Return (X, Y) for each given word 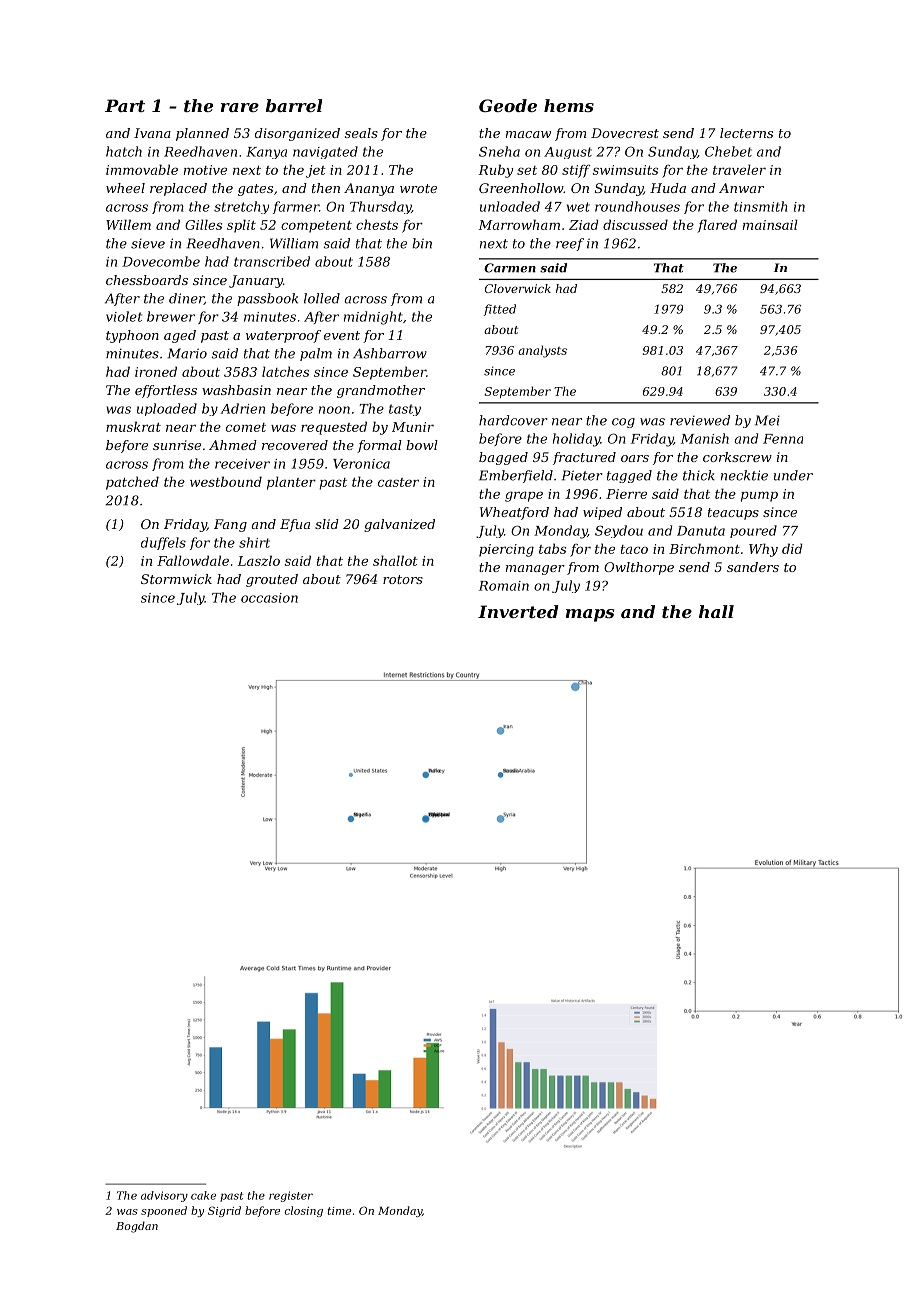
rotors (403, 579)
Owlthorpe (639, 568)
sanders (753, 567)
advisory (164, 1196)
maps (590, 615)
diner (186, 299)
